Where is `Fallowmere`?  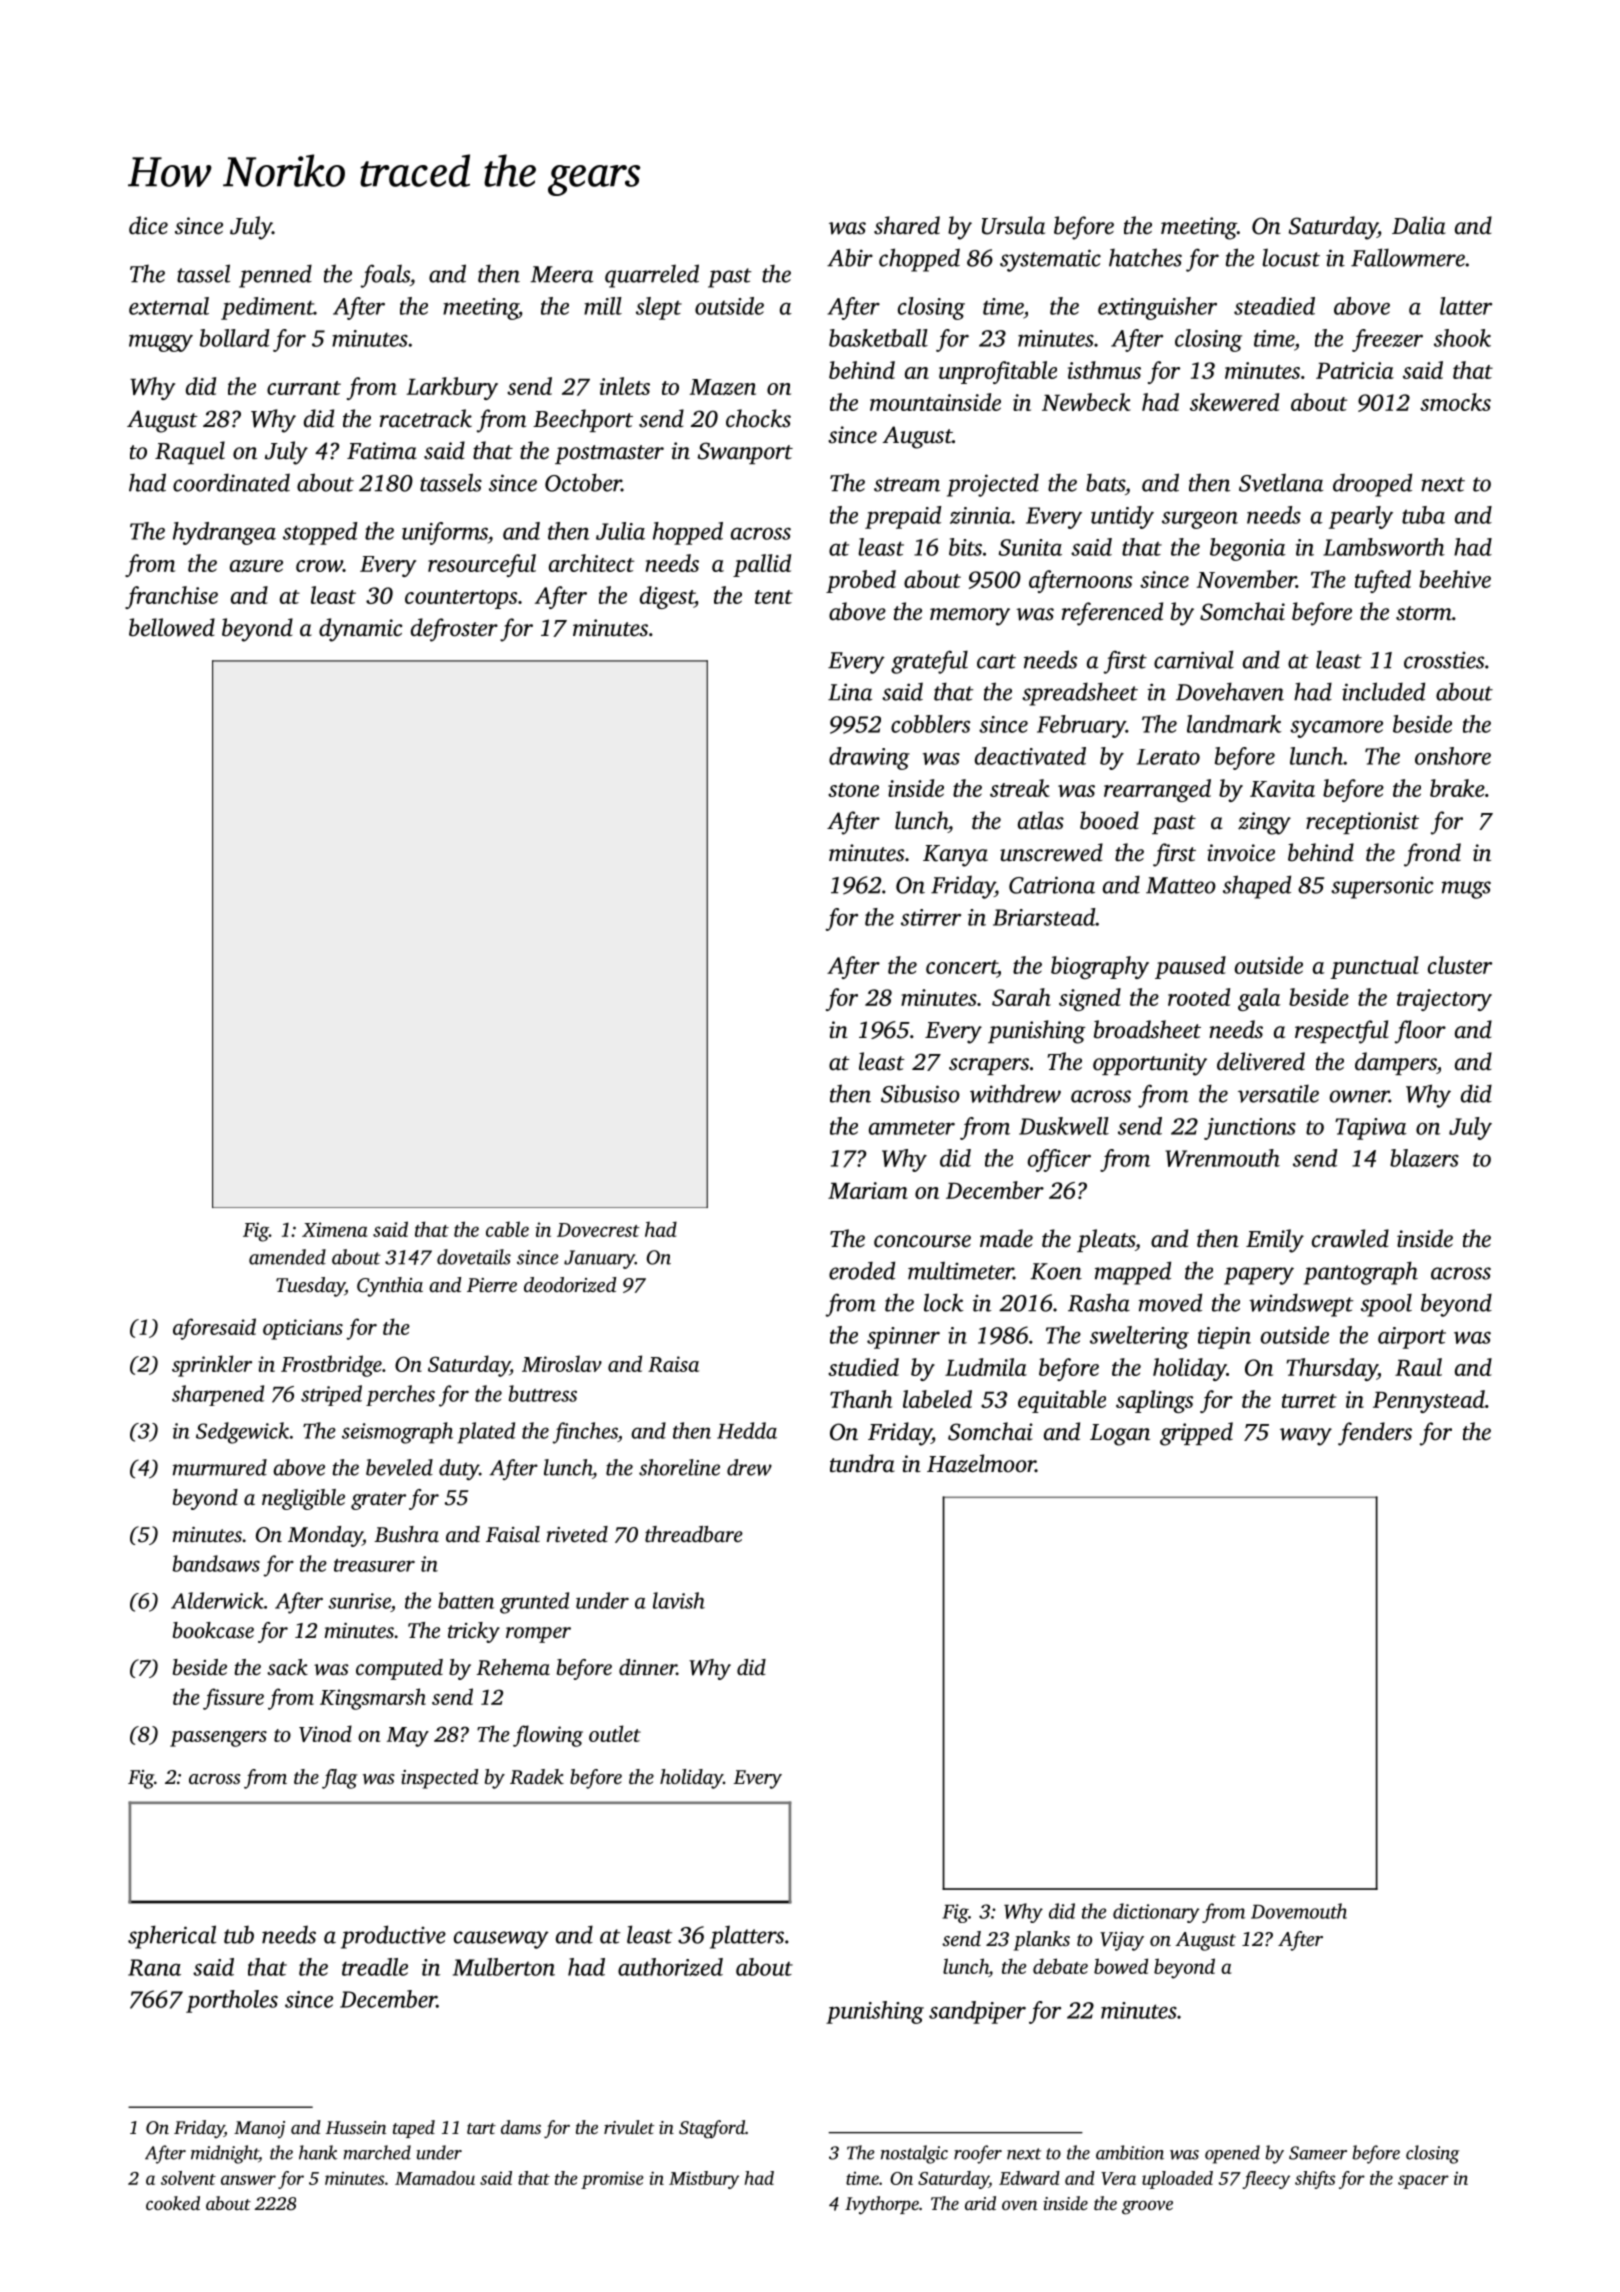
Fallowmere is located at coordinates (1408, 257).
